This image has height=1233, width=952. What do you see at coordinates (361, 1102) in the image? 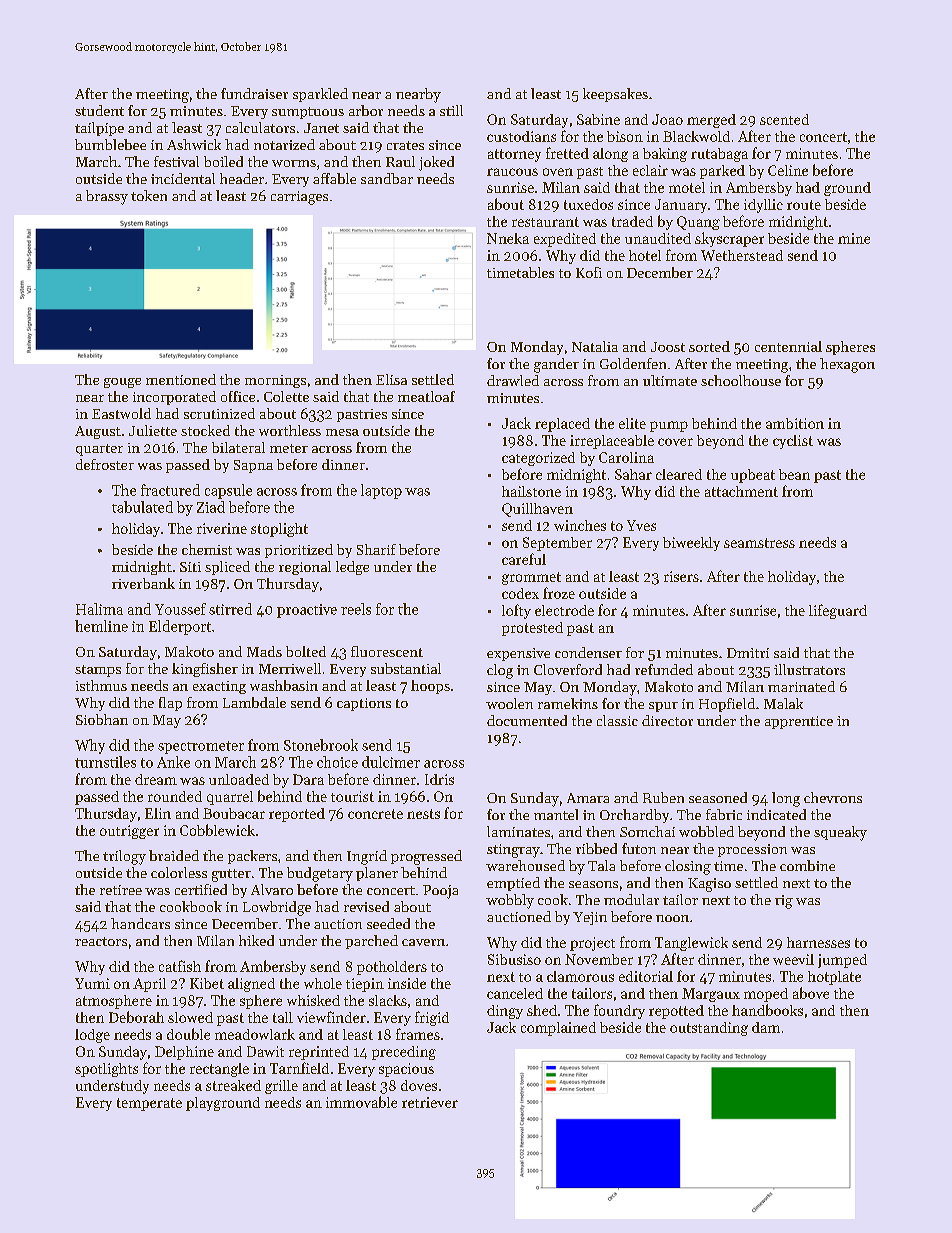
I see `immovable` at bounding box center [361, 1102].
